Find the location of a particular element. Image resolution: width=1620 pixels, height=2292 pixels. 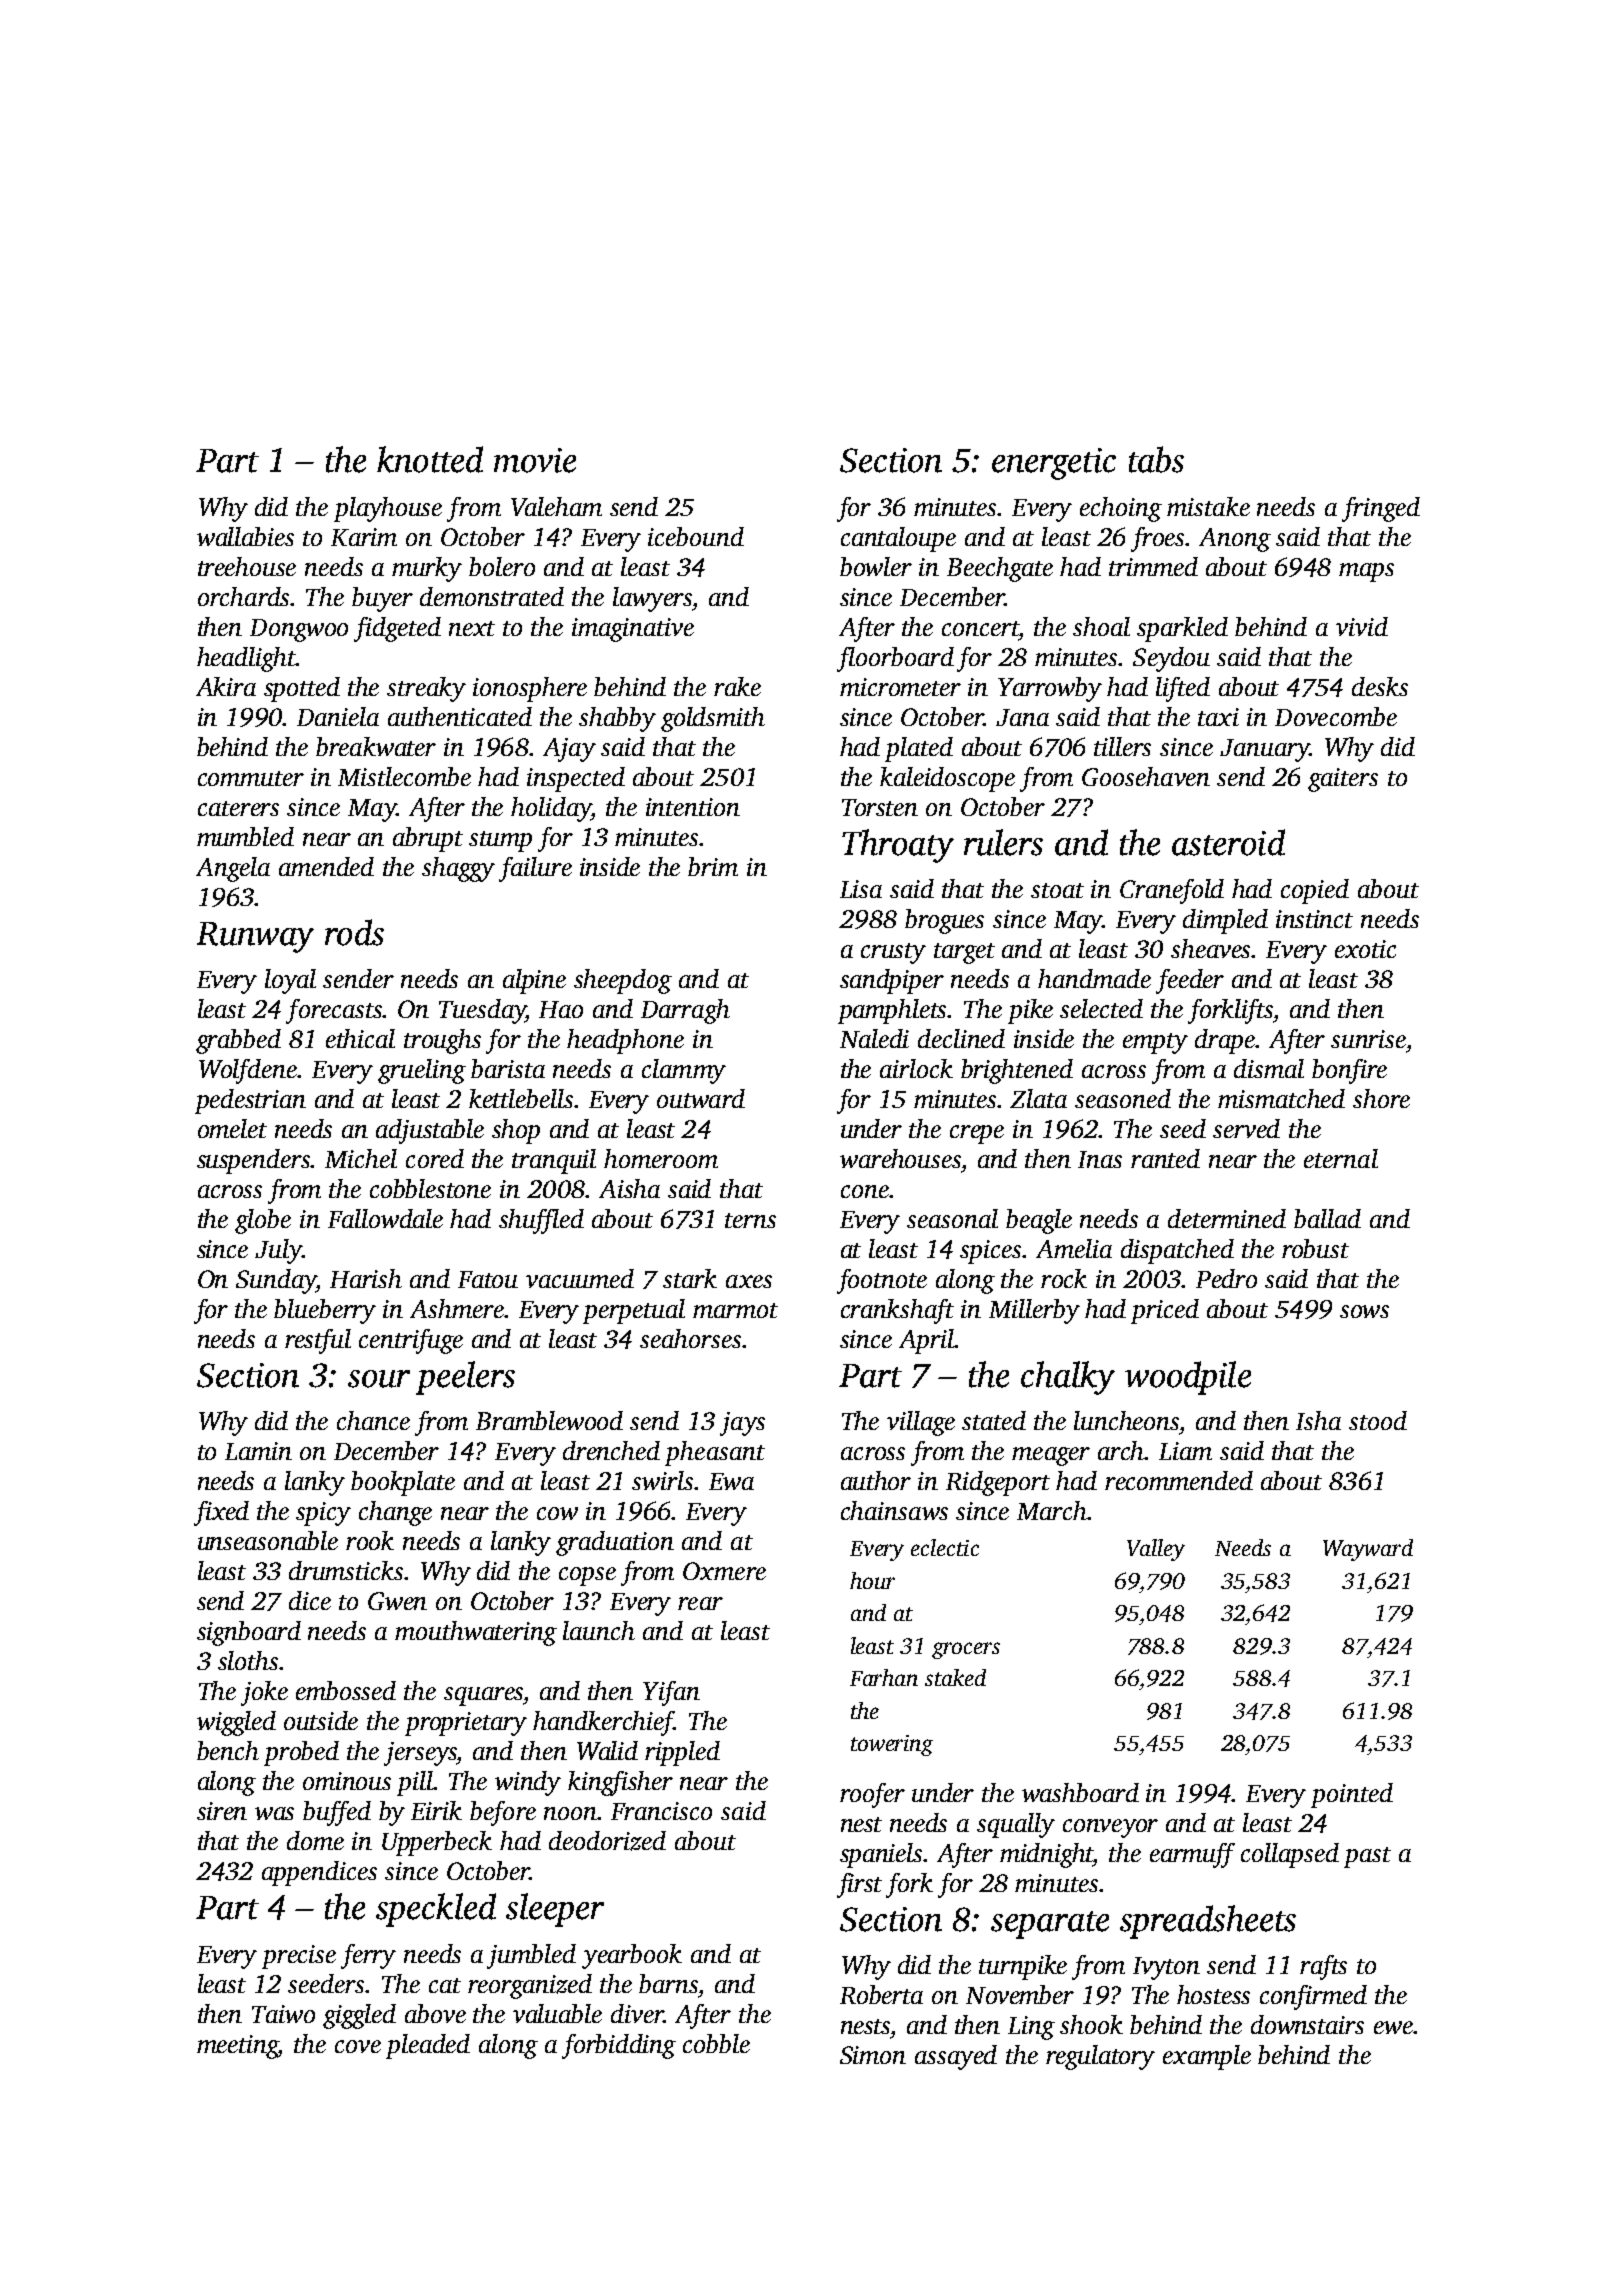

rulers is located at coordinates (1003, 842).
